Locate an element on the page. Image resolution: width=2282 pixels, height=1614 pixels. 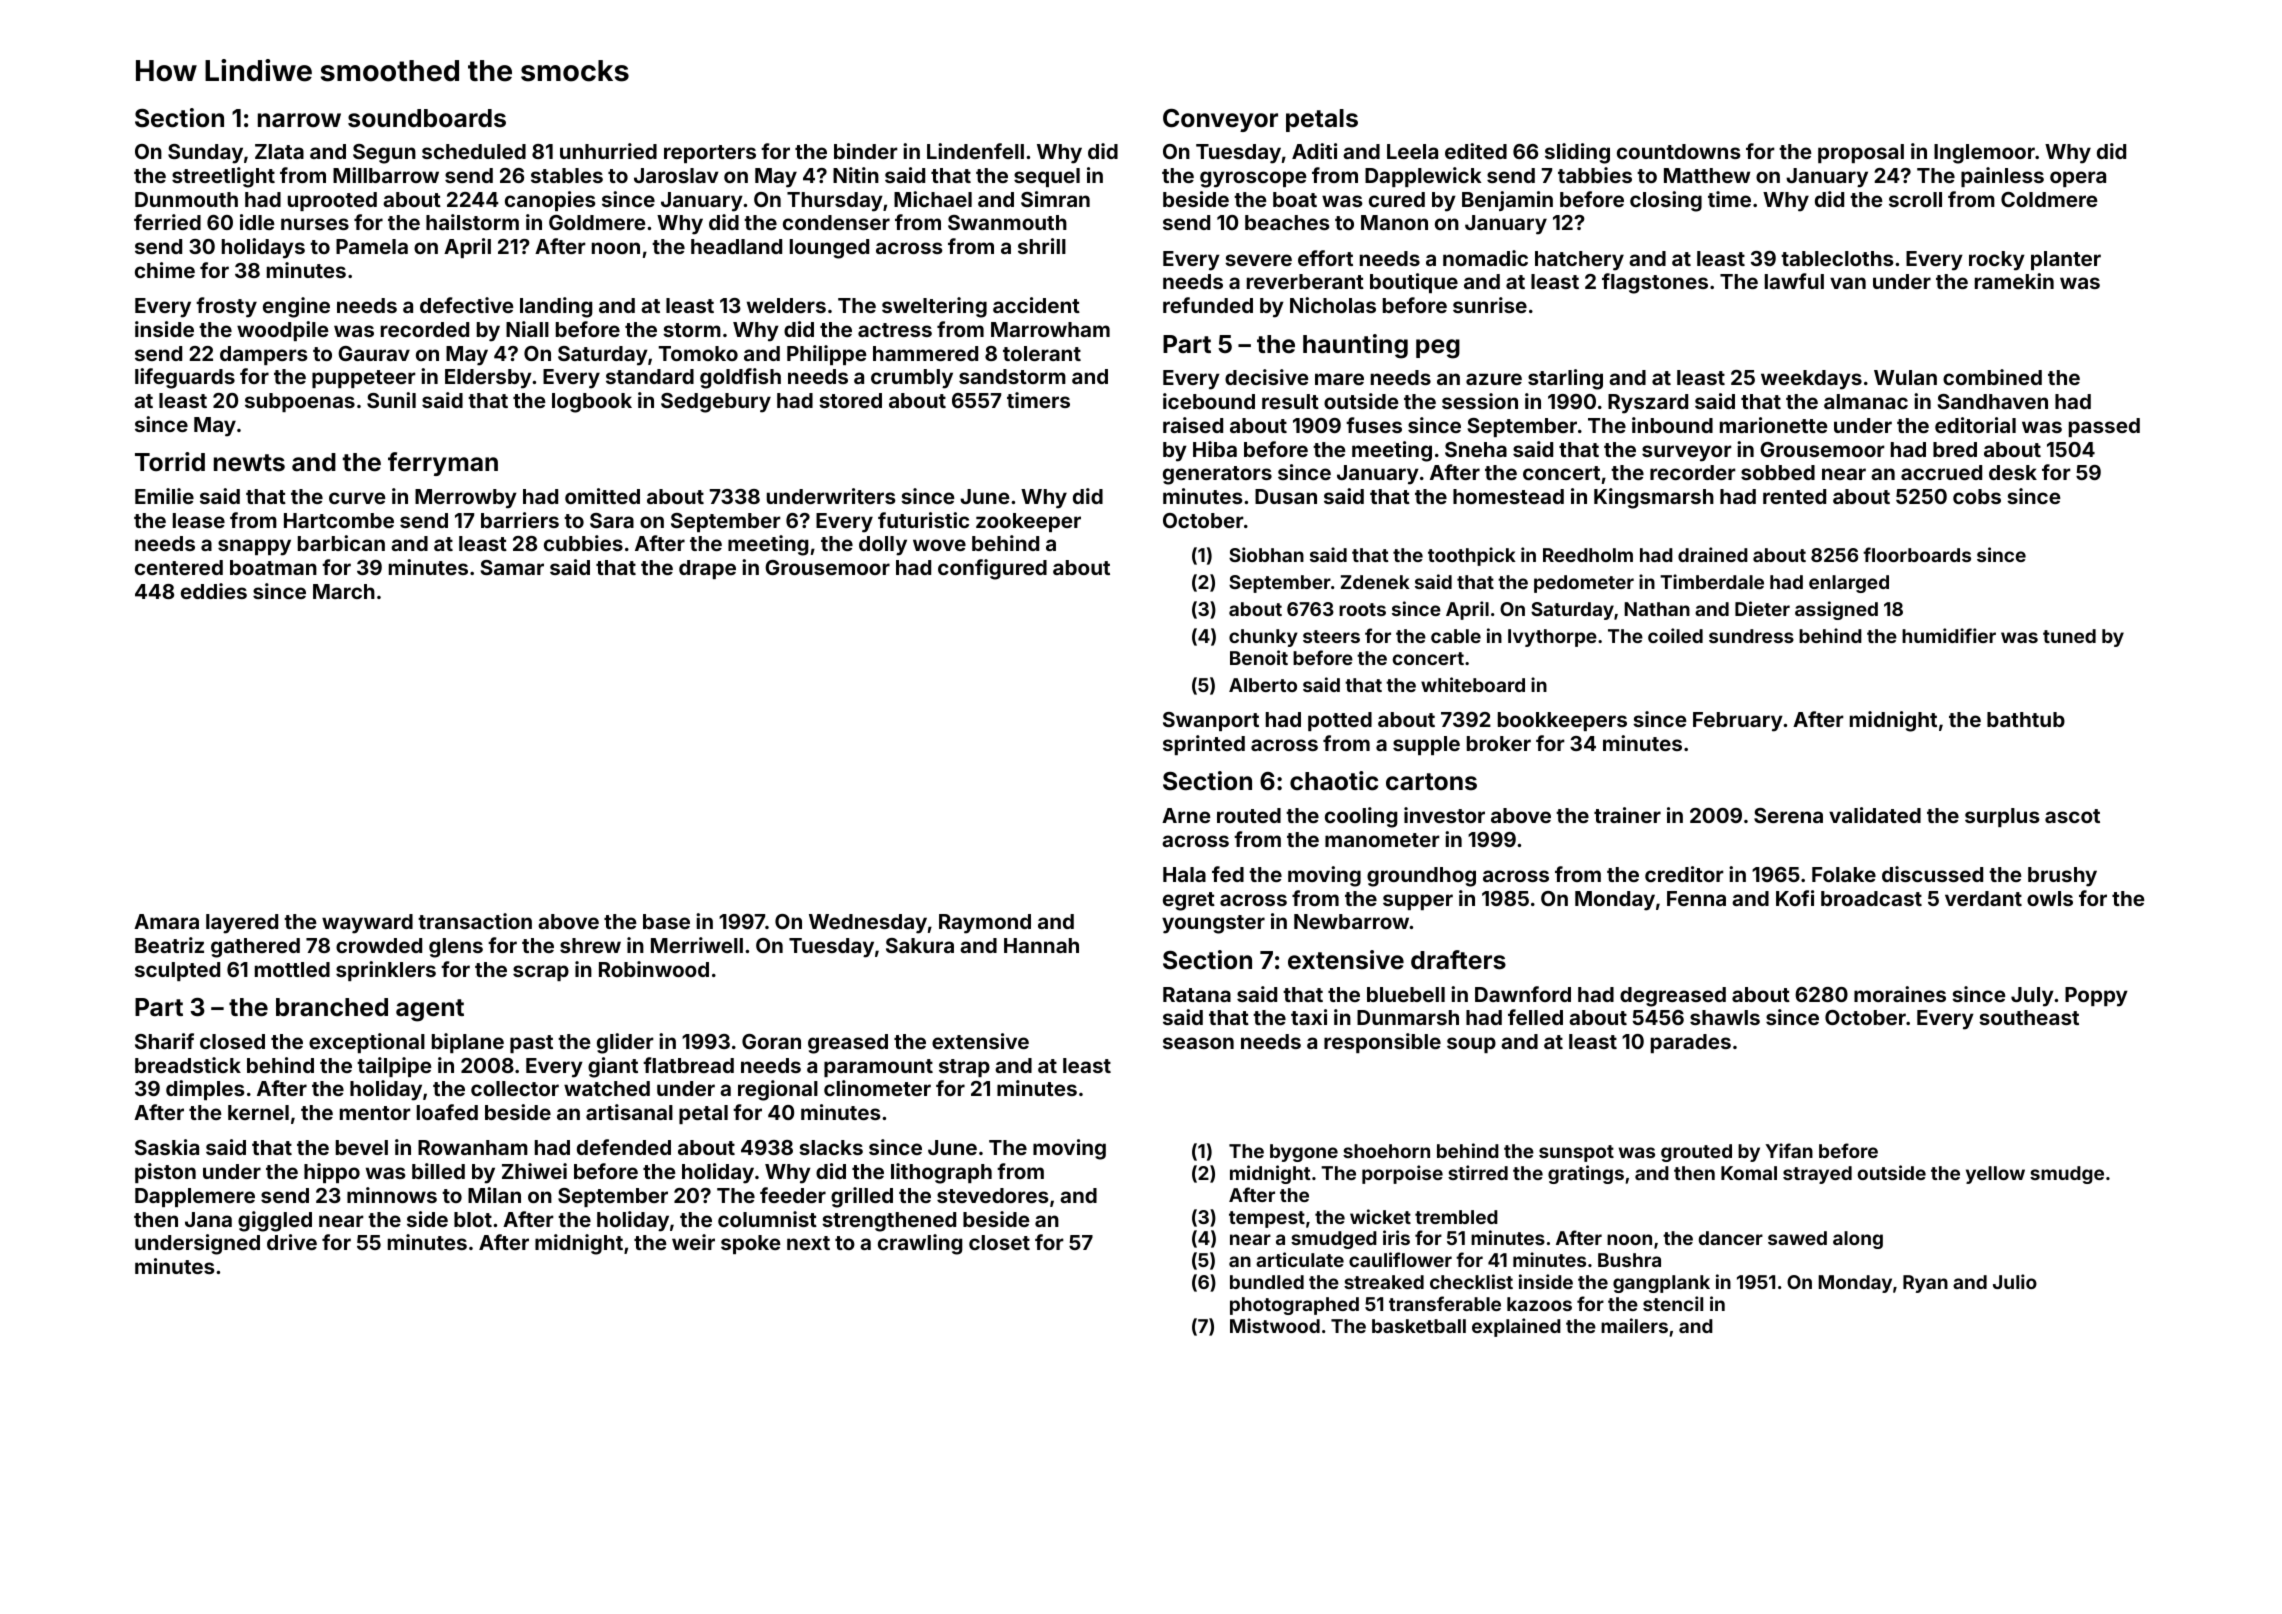
explained is located at coordinates (1516, 1327).
